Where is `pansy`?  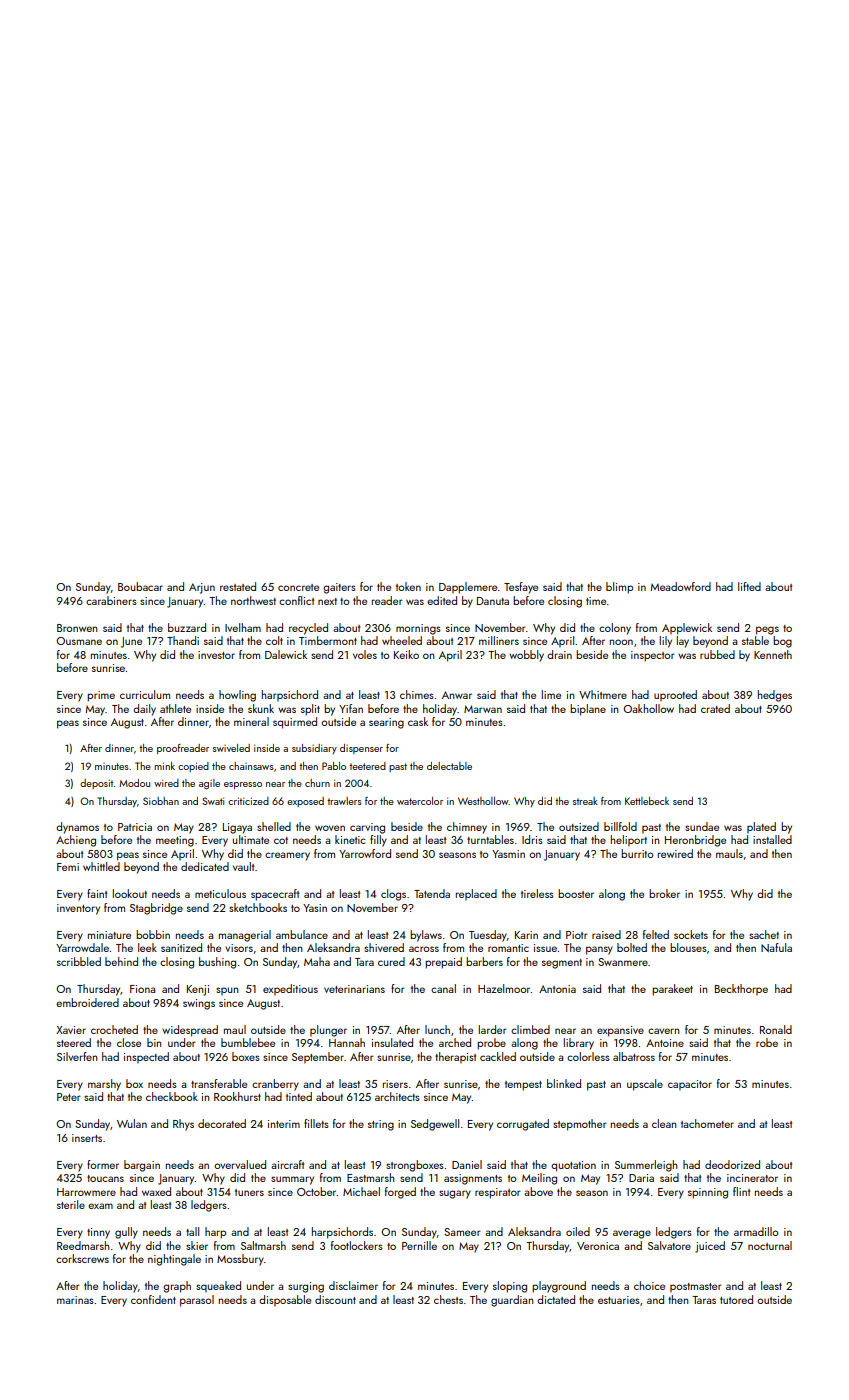
pansy is located at coordinates (599, 950).
